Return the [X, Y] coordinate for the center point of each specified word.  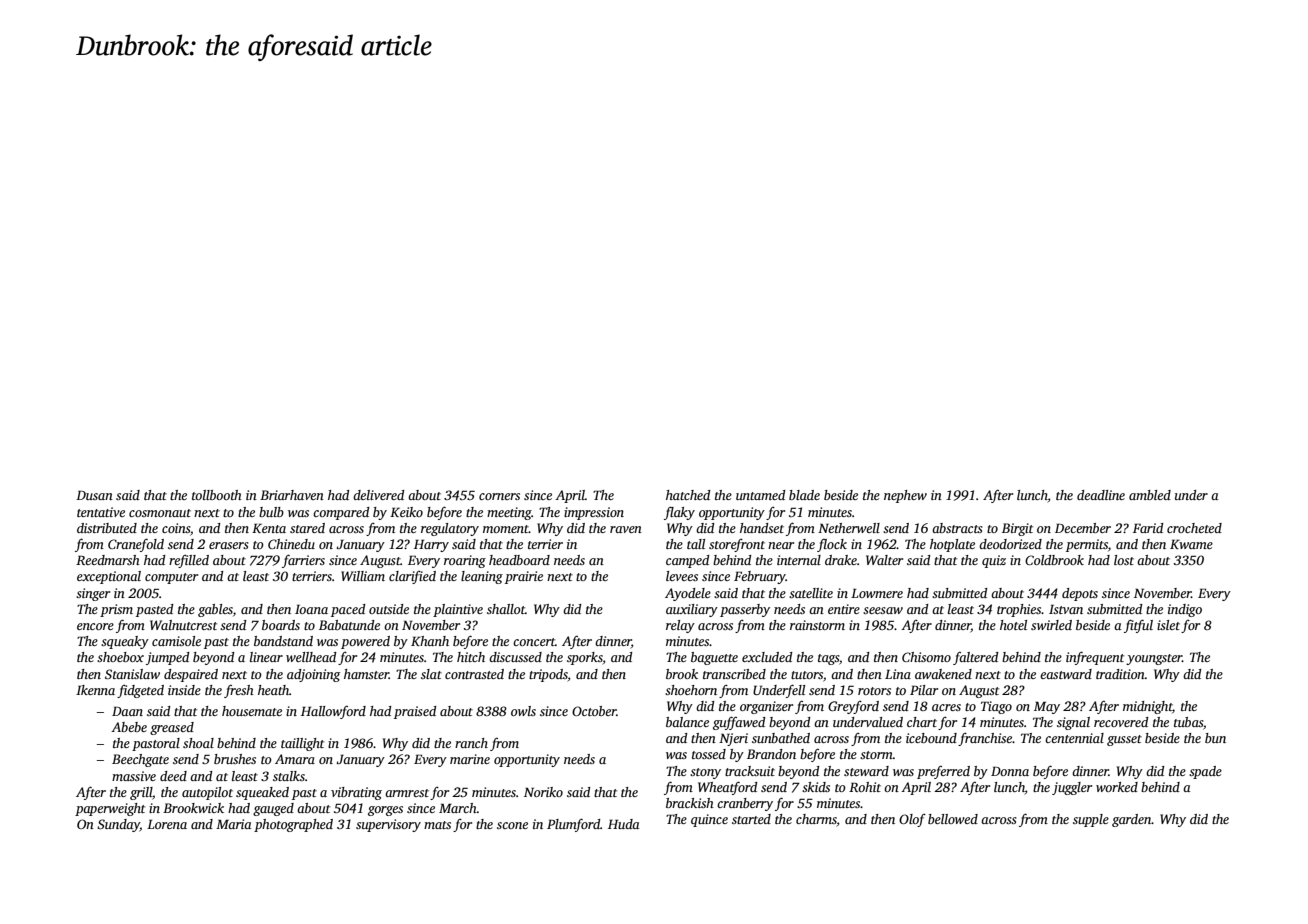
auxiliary [692, 610]
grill [141, 793]
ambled [1150, 495]
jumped [167, 658]
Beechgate [140, 760]
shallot [506, 609]
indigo [1185, 610]
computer [171, 578]
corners [499, 496]
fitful [1138, 626]
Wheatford [727, 788]
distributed [107, 528]
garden [1132, 820]
